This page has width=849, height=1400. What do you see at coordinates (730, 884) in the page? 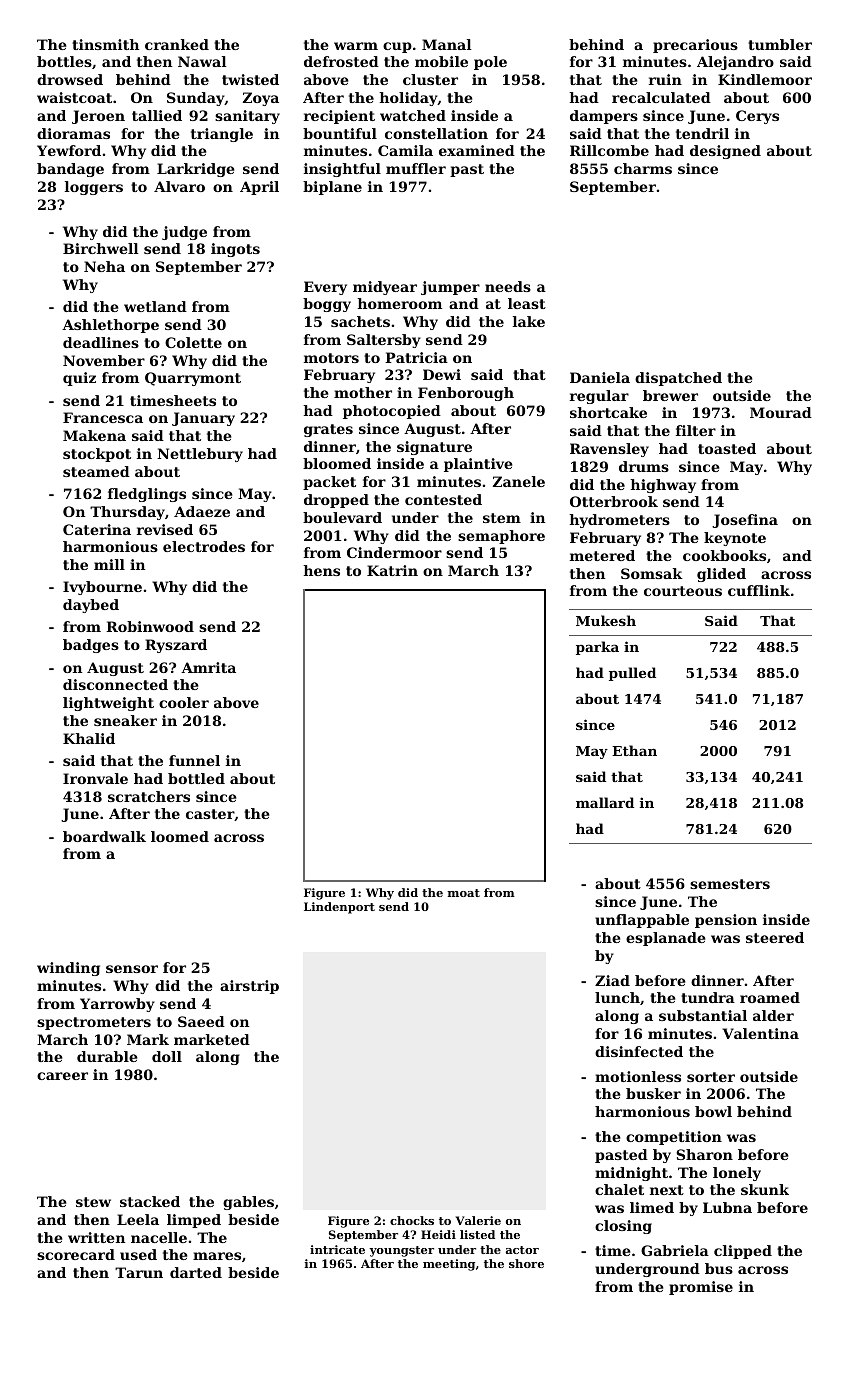
I see `semesters` at bounding box center [730, 884].
